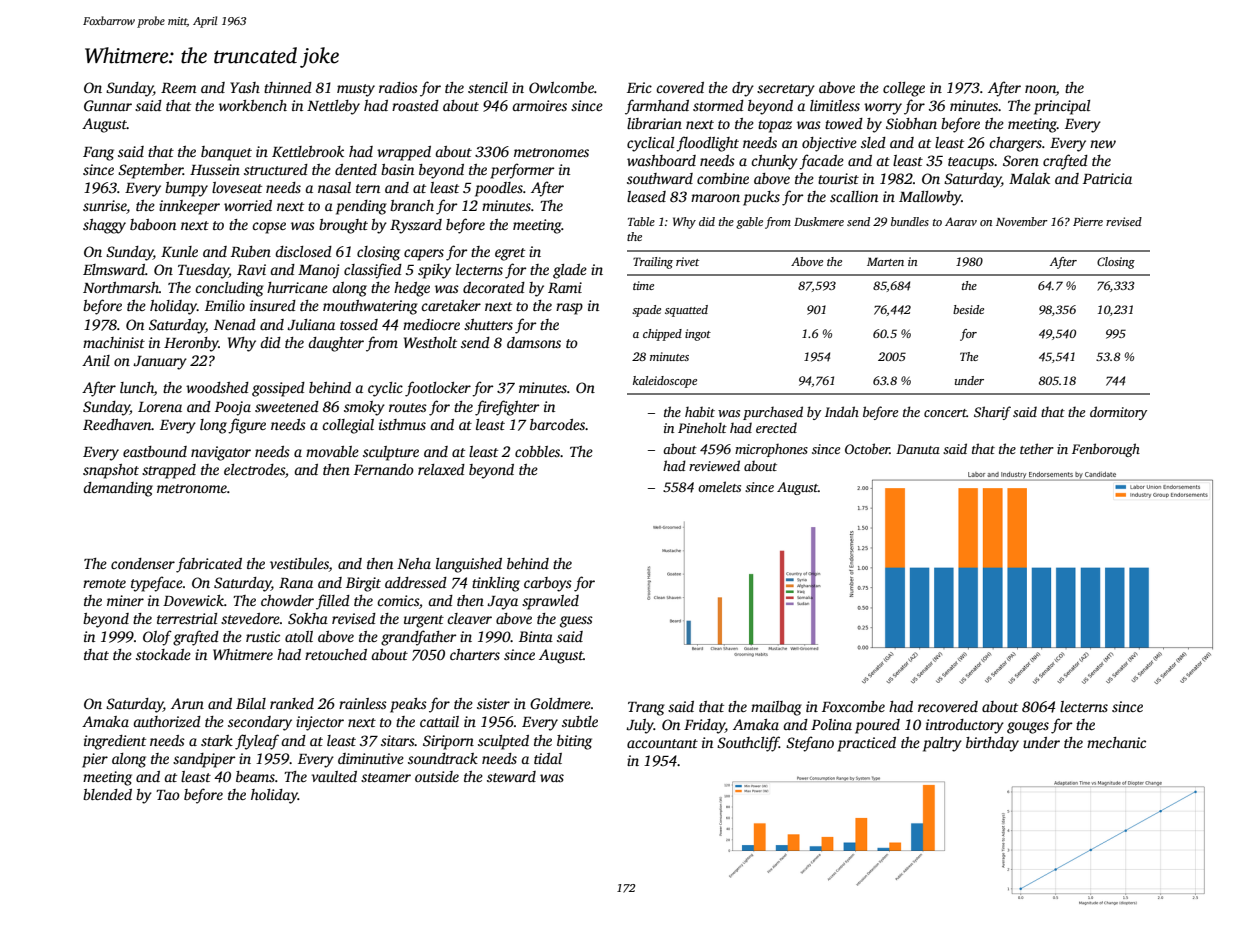 This document has width=1233, height=952. Describe the element at coordinates (548, 584) in the document. I see `carboys` at that location.
